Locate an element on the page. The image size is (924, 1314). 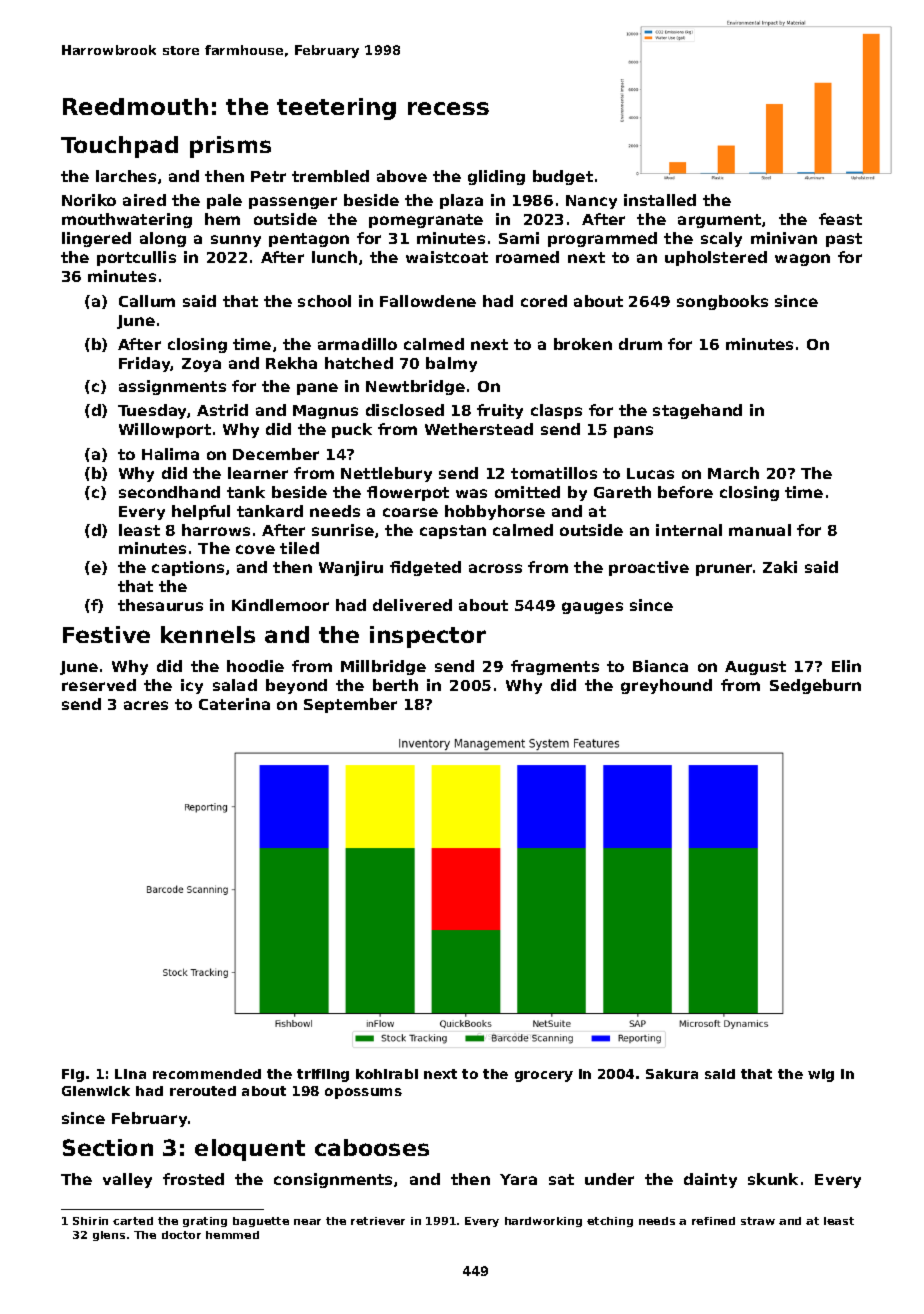
lingered is located at coordinates (96, 239).
